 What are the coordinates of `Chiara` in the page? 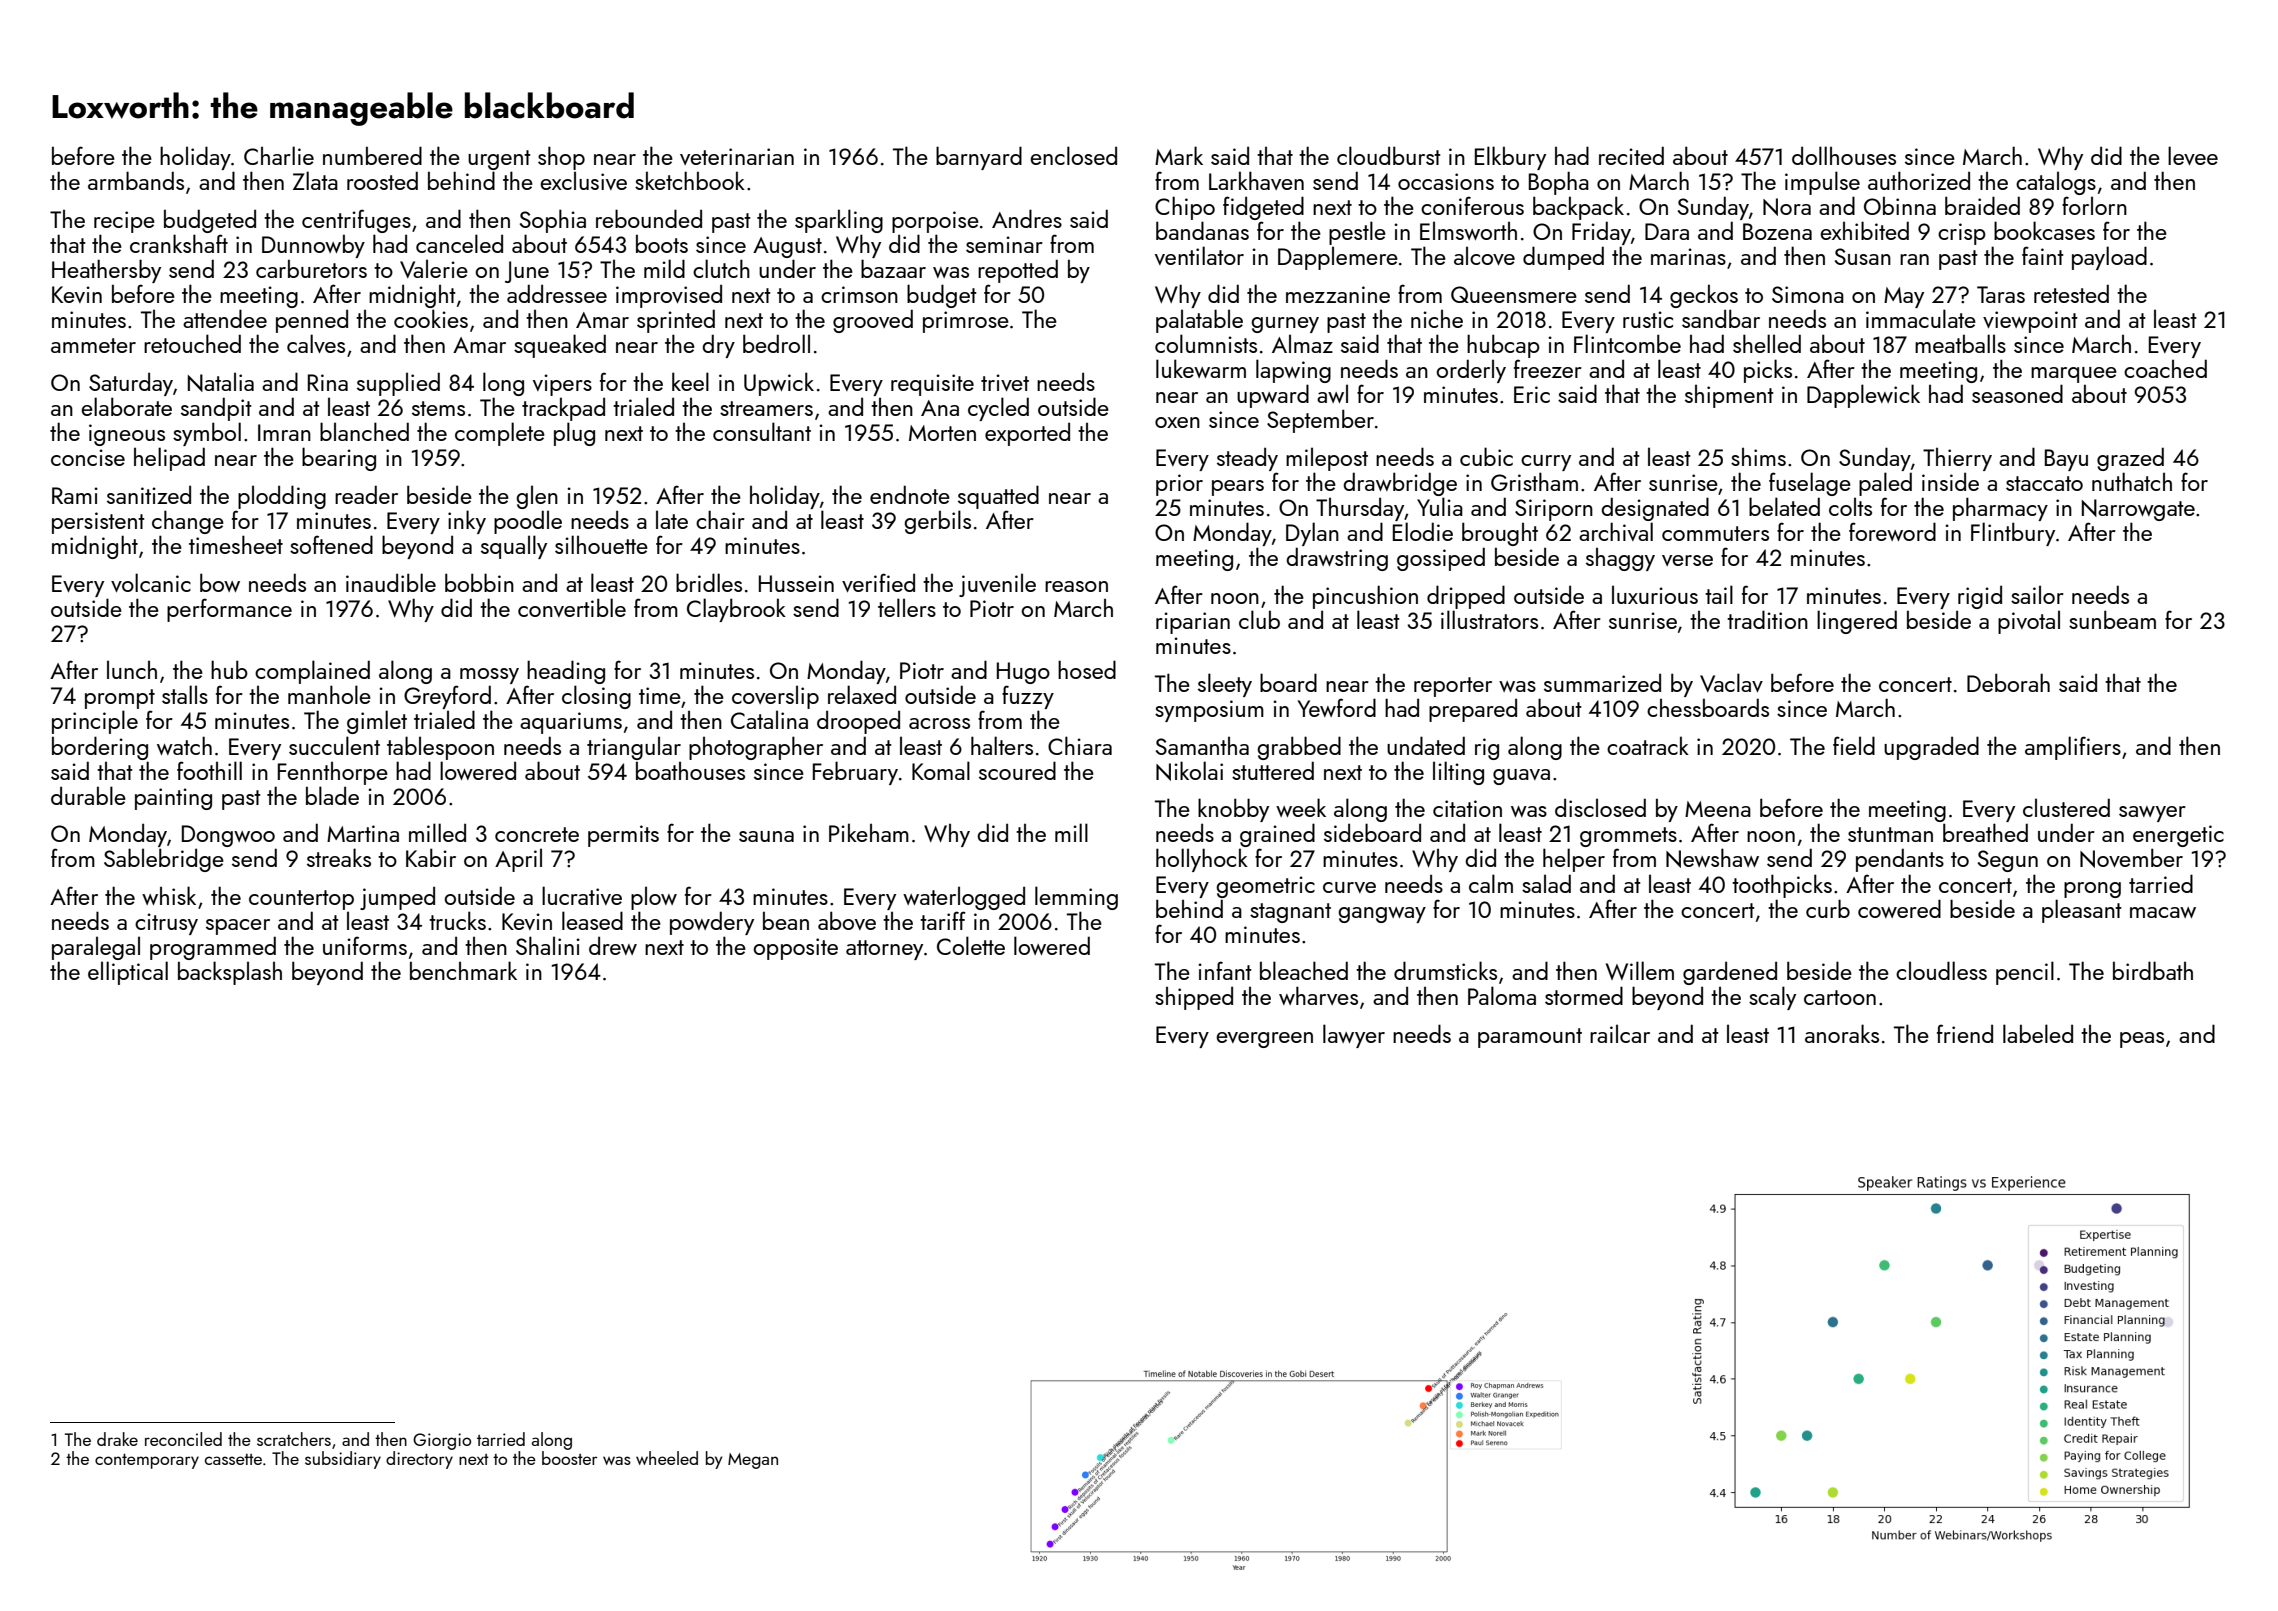 It's located at (1080, 745).
